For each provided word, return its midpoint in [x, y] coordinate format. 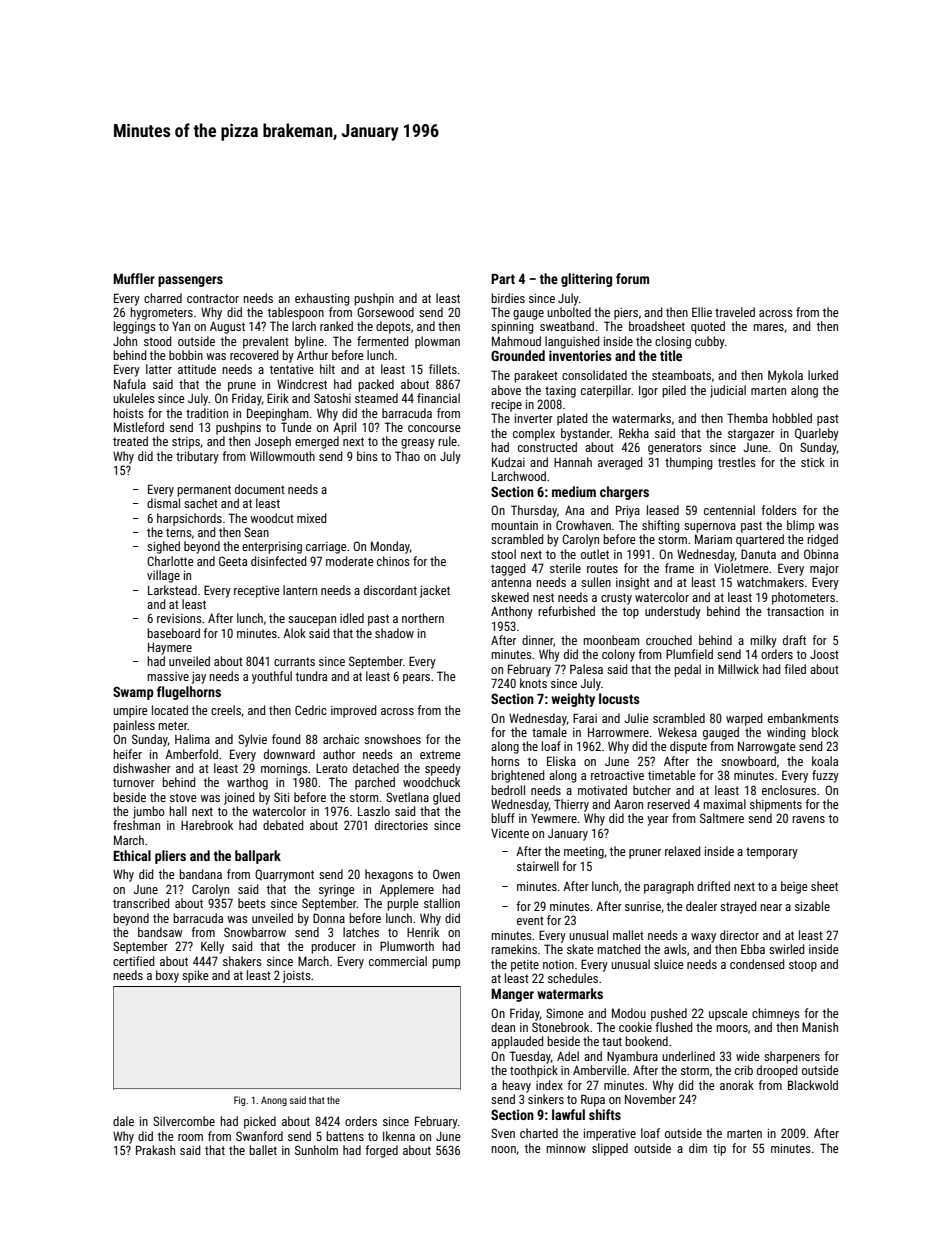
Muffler [134, 278]
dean [503, 1027]
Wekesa [677, 732]
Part [503, 279]
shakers [242, 961]
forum [632, 278]
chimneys [776, 1014]
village [163, 576]
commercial [398, 961]
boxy [167, 976]
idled [352, 618]
